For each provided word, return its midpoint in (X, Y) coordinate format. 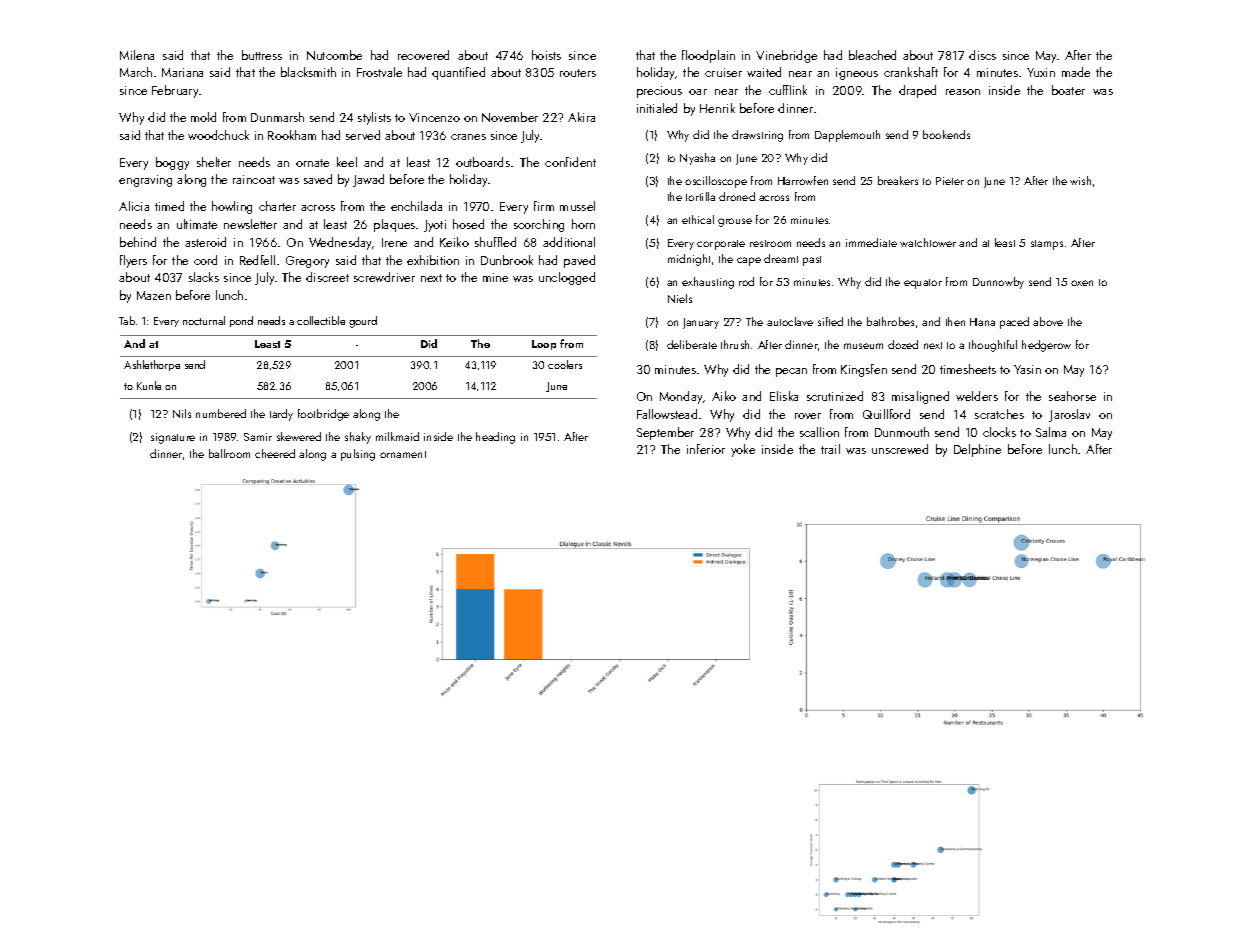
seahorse (1072, 396)
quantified (458, 73)
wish (1080, 180)
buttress (262, 55)
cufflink (788, 90)
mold (203, 117)
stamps (1047, 245)
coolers (565, 364)
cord (205, 260)
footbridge (323, 415)
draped (917, 91)
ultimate (197, 224)
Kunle (149, 385)
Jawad (368, 180)
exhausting (708, 283)
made (1076, 72)
